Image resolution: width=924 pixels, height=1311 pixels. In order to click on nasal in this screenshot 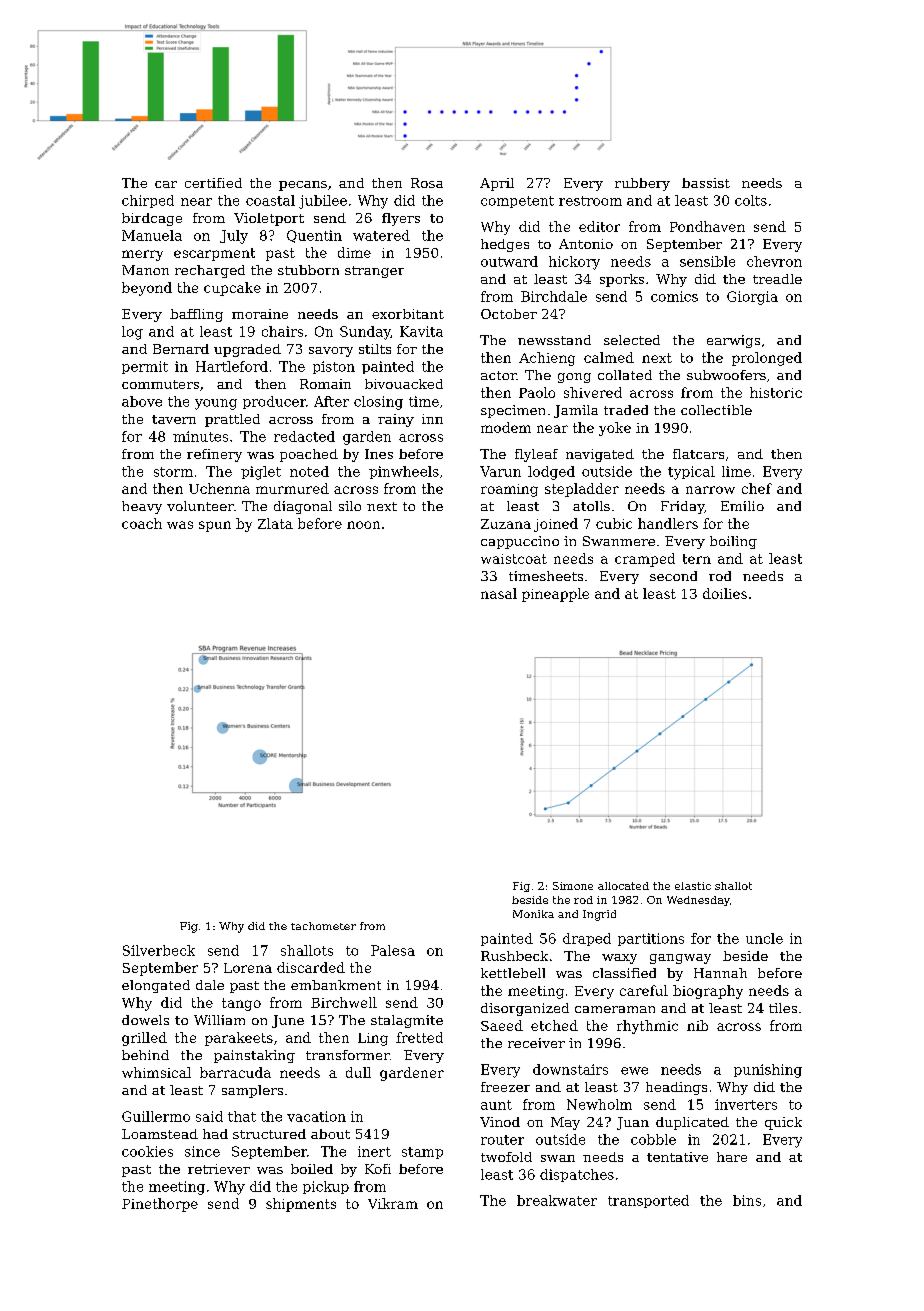, I will do `click(499, 593)`.
